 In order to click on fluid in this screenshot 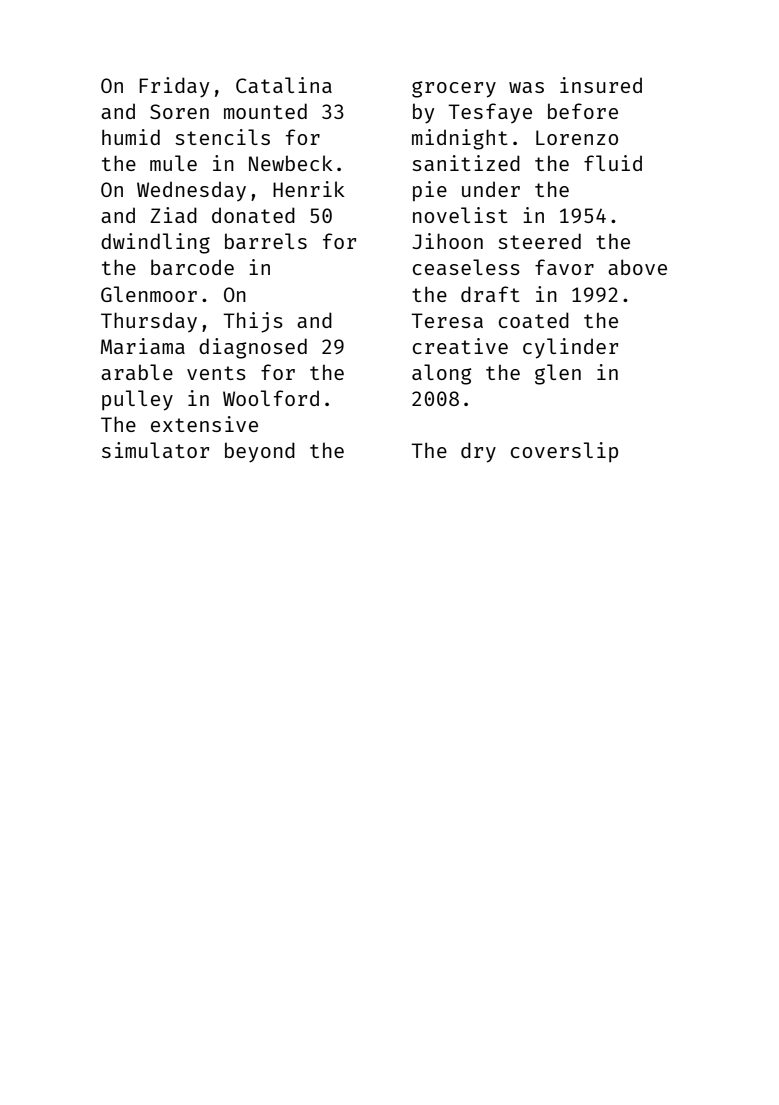, I will do `click(613, 163)`.
